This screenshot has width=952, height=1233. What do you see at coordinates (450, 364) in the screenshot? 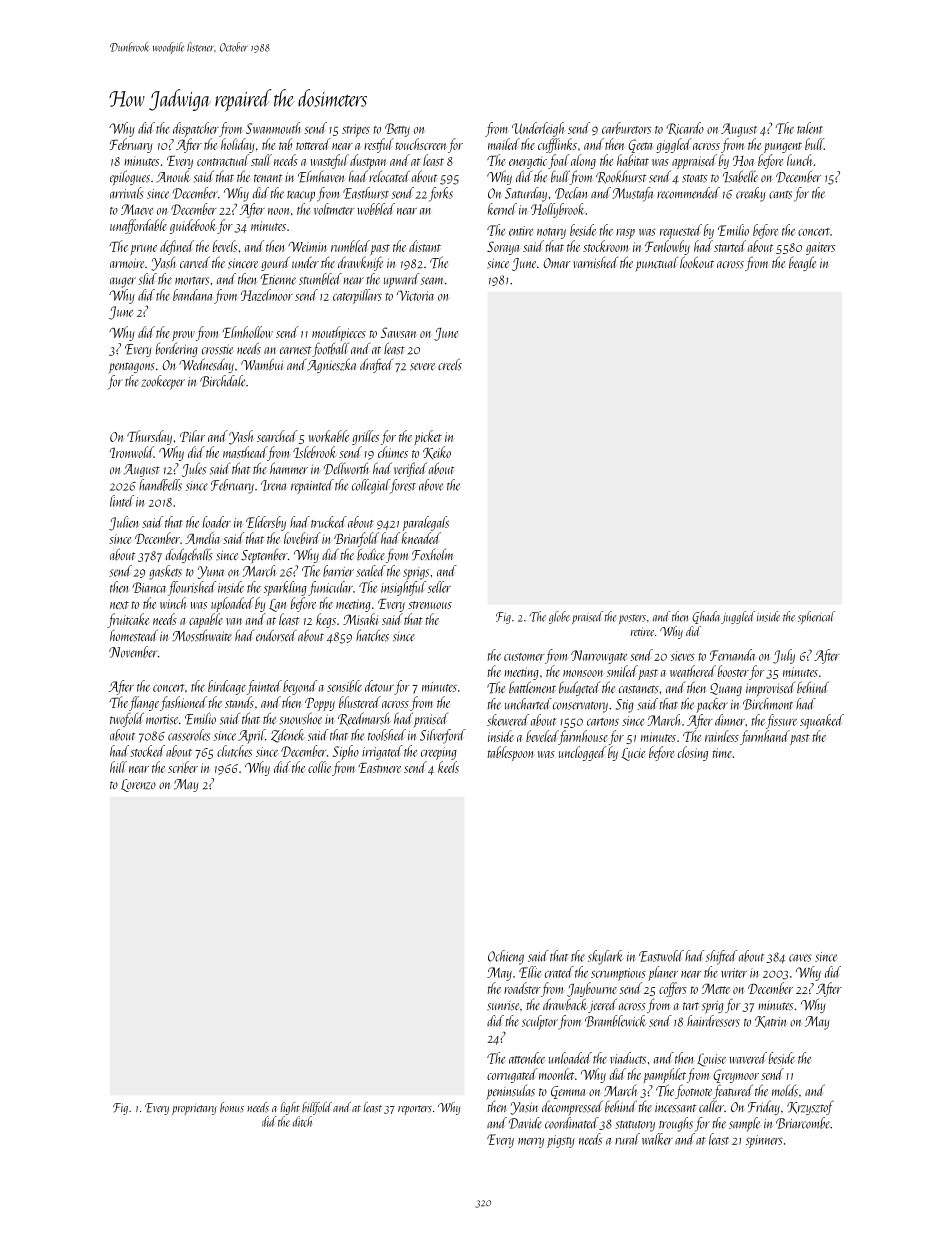
I see `creels` at bounding box center [450, 364].
